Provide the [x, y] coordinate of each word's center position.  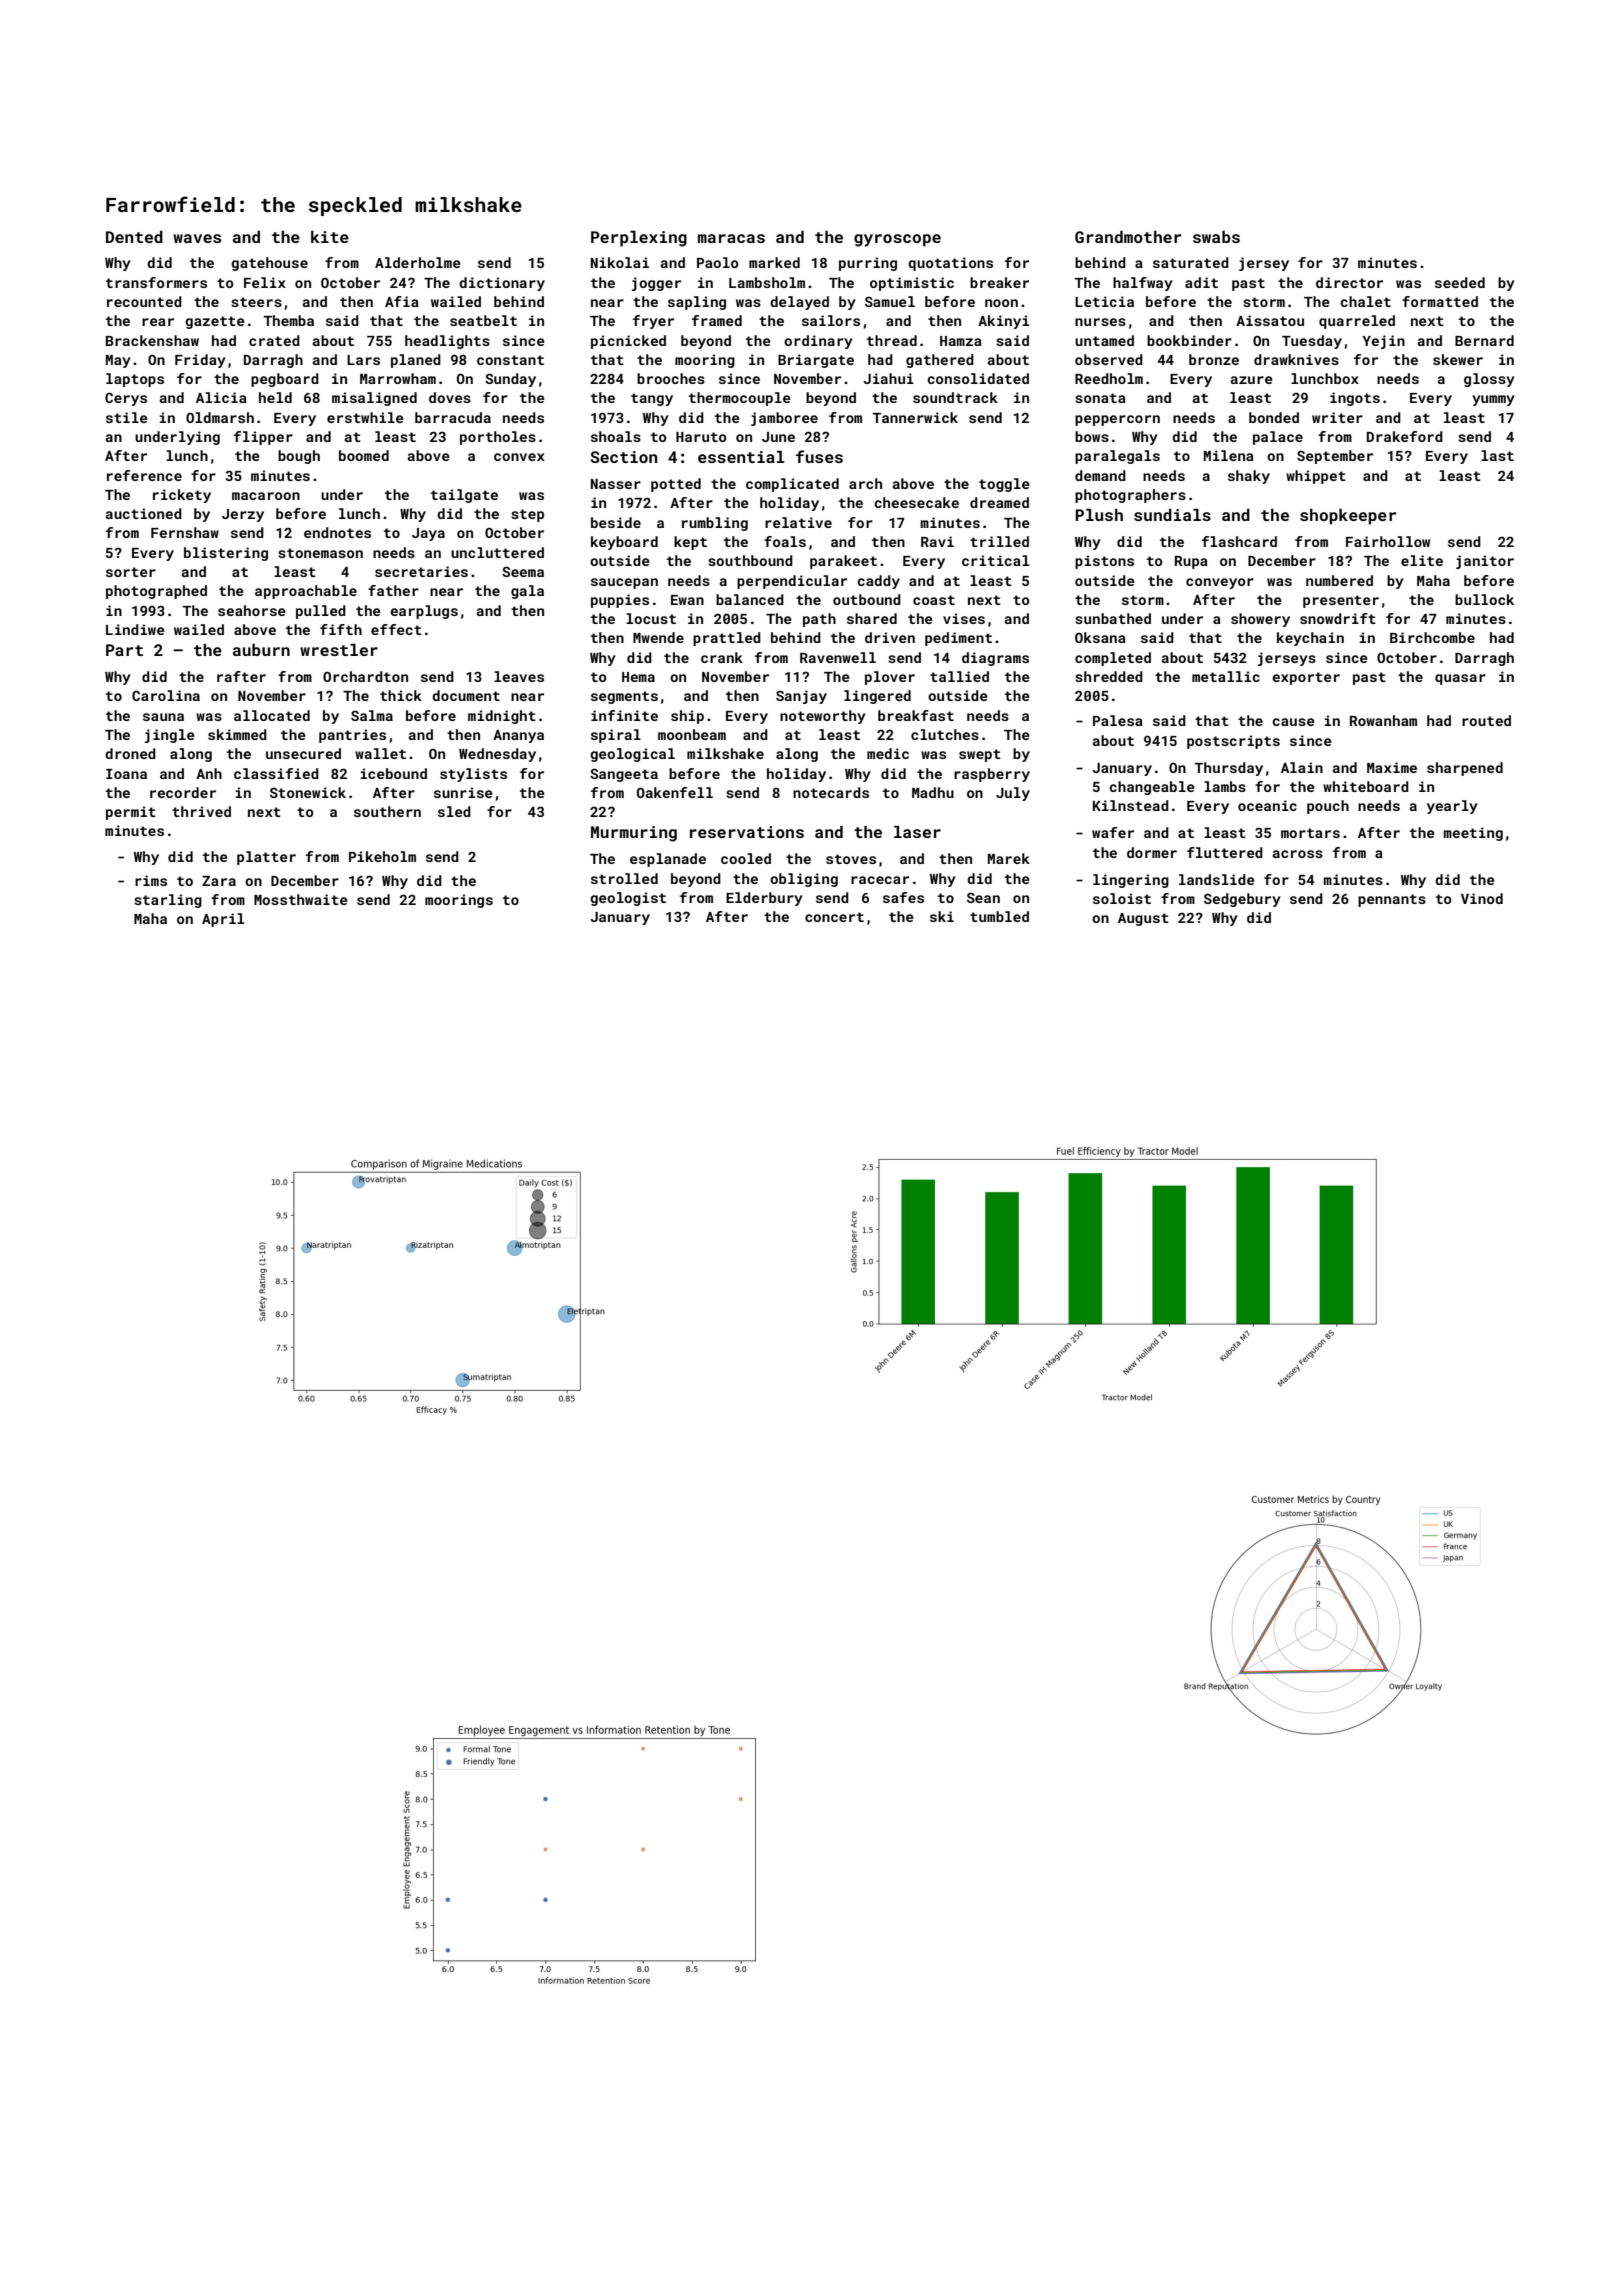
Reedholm [1109, 378]
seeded [1460, 282]
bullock [1484, 599]
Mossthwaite [301, 899]
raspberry [992, 775]
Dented [134, 237]
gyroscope [897, 240]
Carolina [166, 695]
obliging [804, 880]
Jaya [428, 534]
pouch [1328, 807]
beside [616, 522]
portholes [498, 438]
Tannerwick [915, 417]
